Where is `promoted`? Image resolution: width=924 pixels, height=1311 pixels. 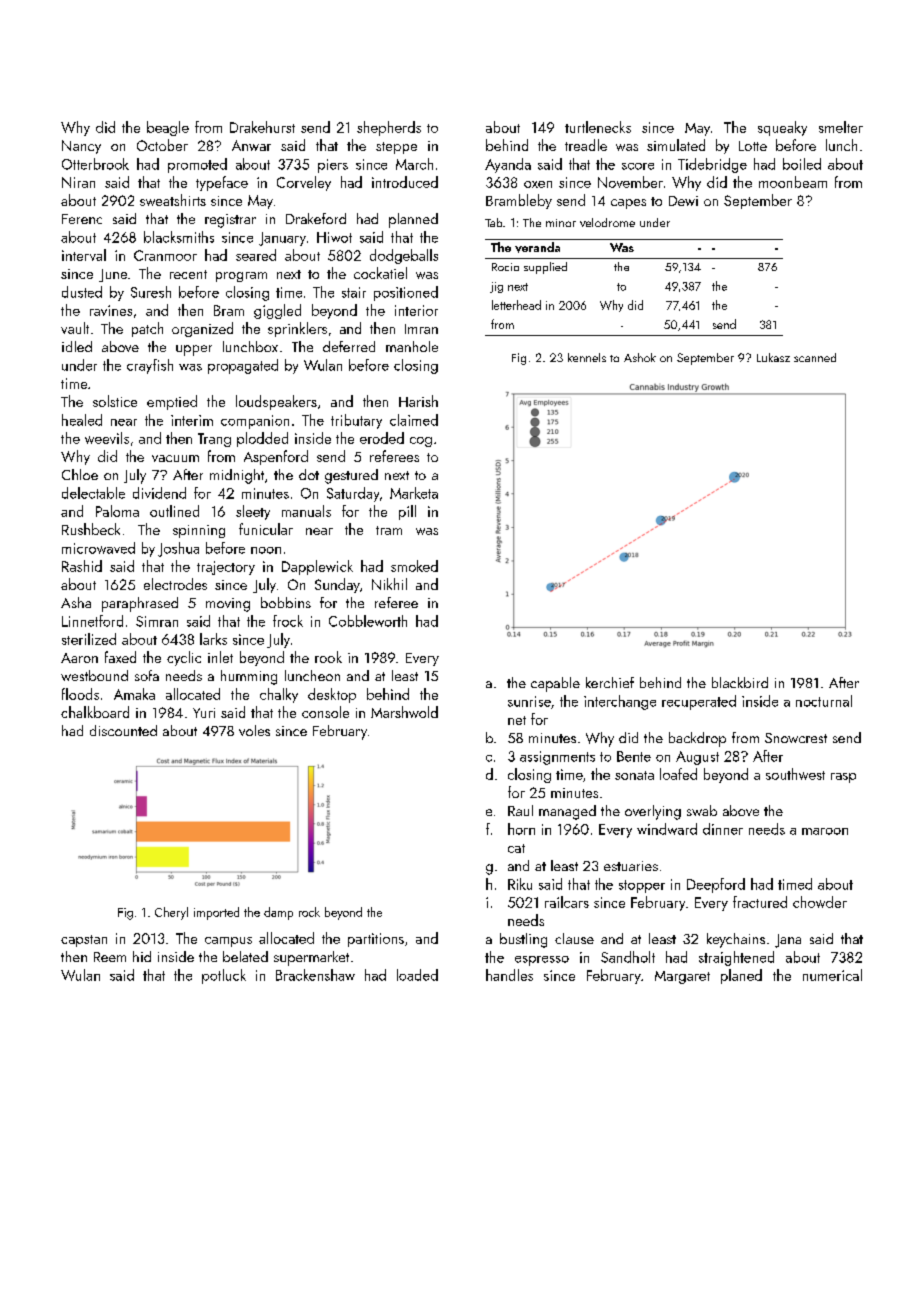 promoted is located at coordinates (197, 165).
